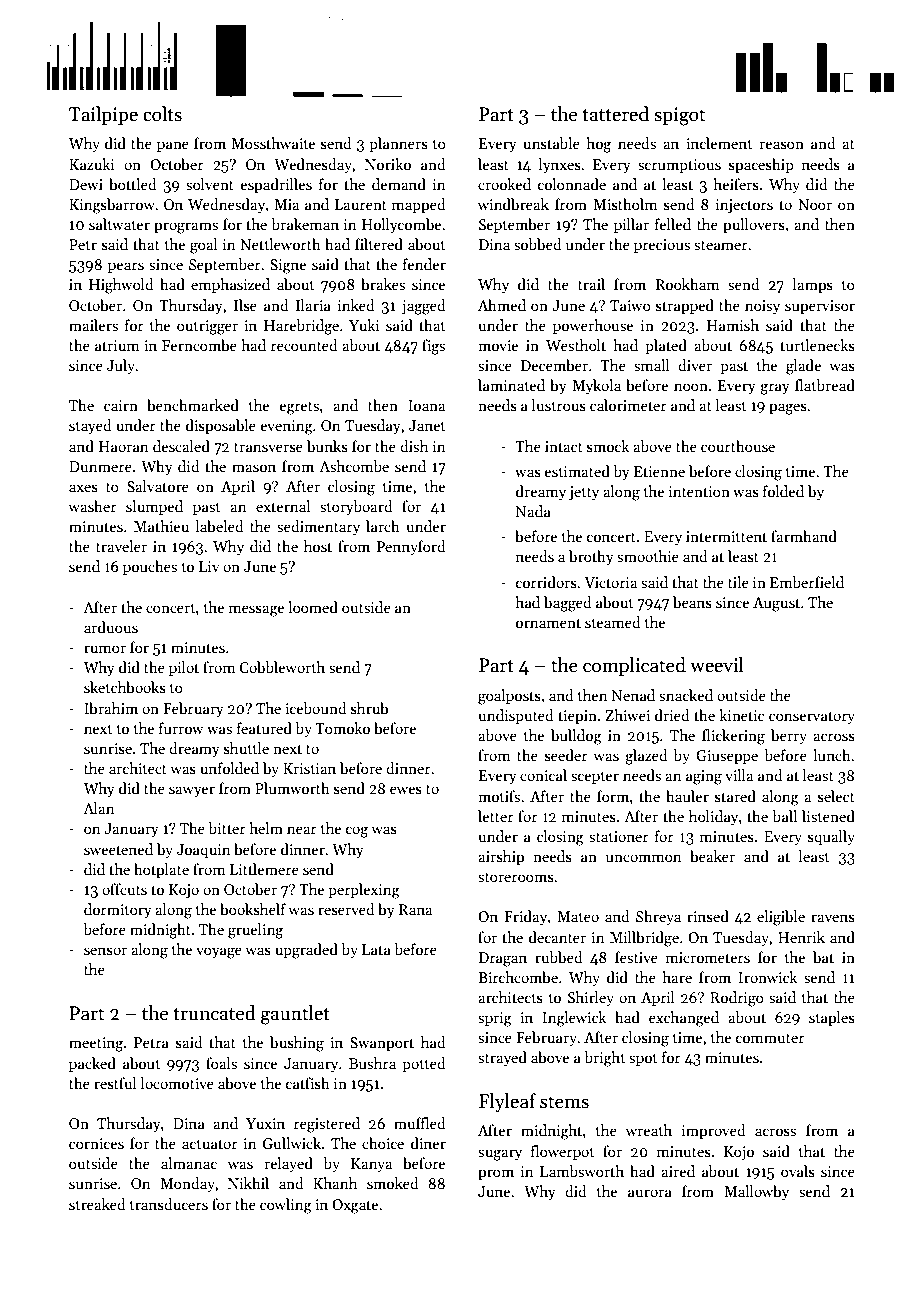 The height and width of the screenshot is (1308, 924). What do you see at coordinates (150, 567) in the screenshot?
I see `pouches` at bounding box center [150, 567].
